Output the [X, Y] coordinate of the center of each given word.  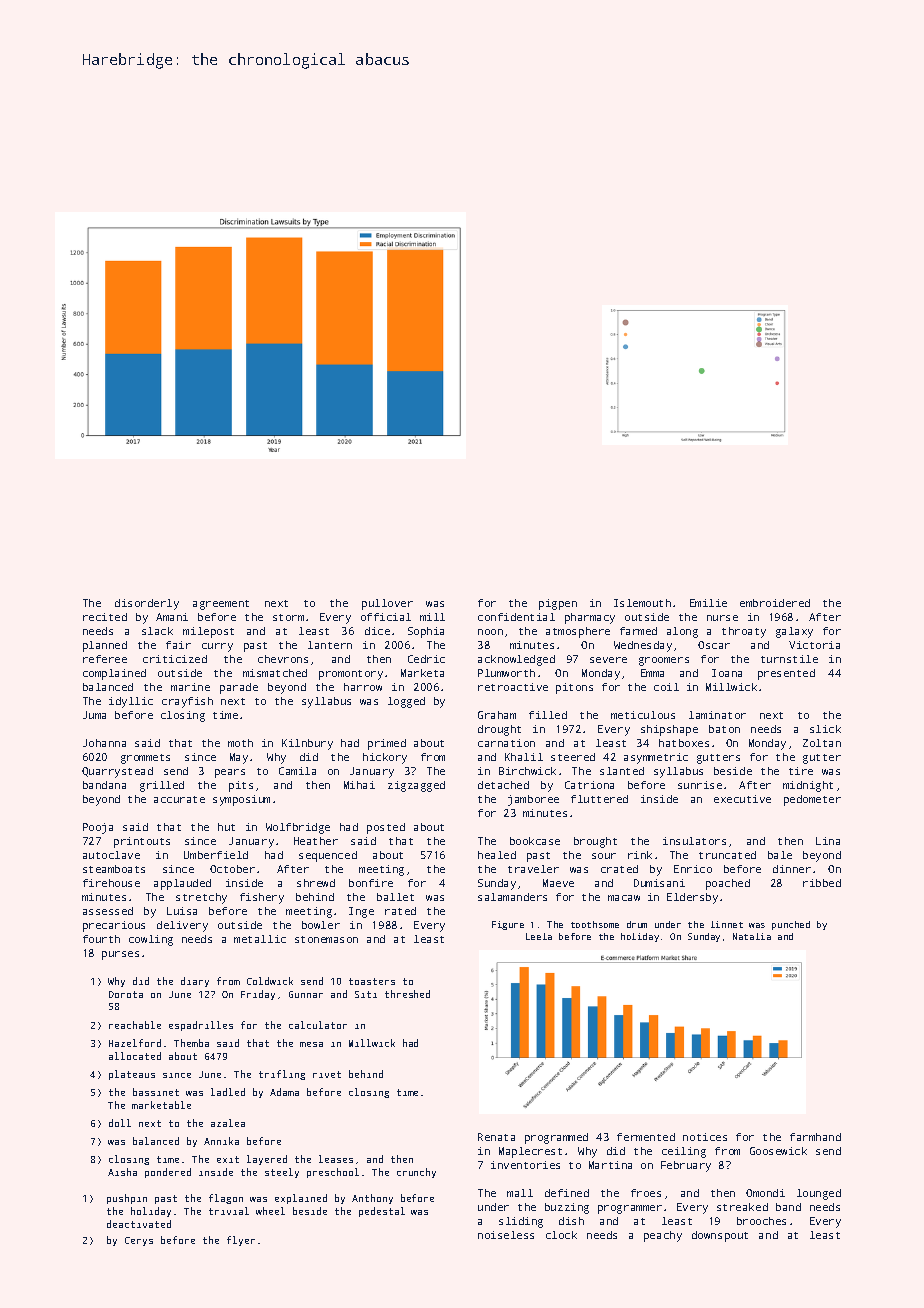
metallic [260, 939]
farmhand [815, 1137]
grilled [162, 786]
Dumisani [659, 883]
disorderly [147, 604]
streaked [742, 1207]
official [386, 617]
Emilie [708, 603]
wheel [270, 1211]
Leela [539, 936]
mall [520, 1193]
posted [386, 828]
